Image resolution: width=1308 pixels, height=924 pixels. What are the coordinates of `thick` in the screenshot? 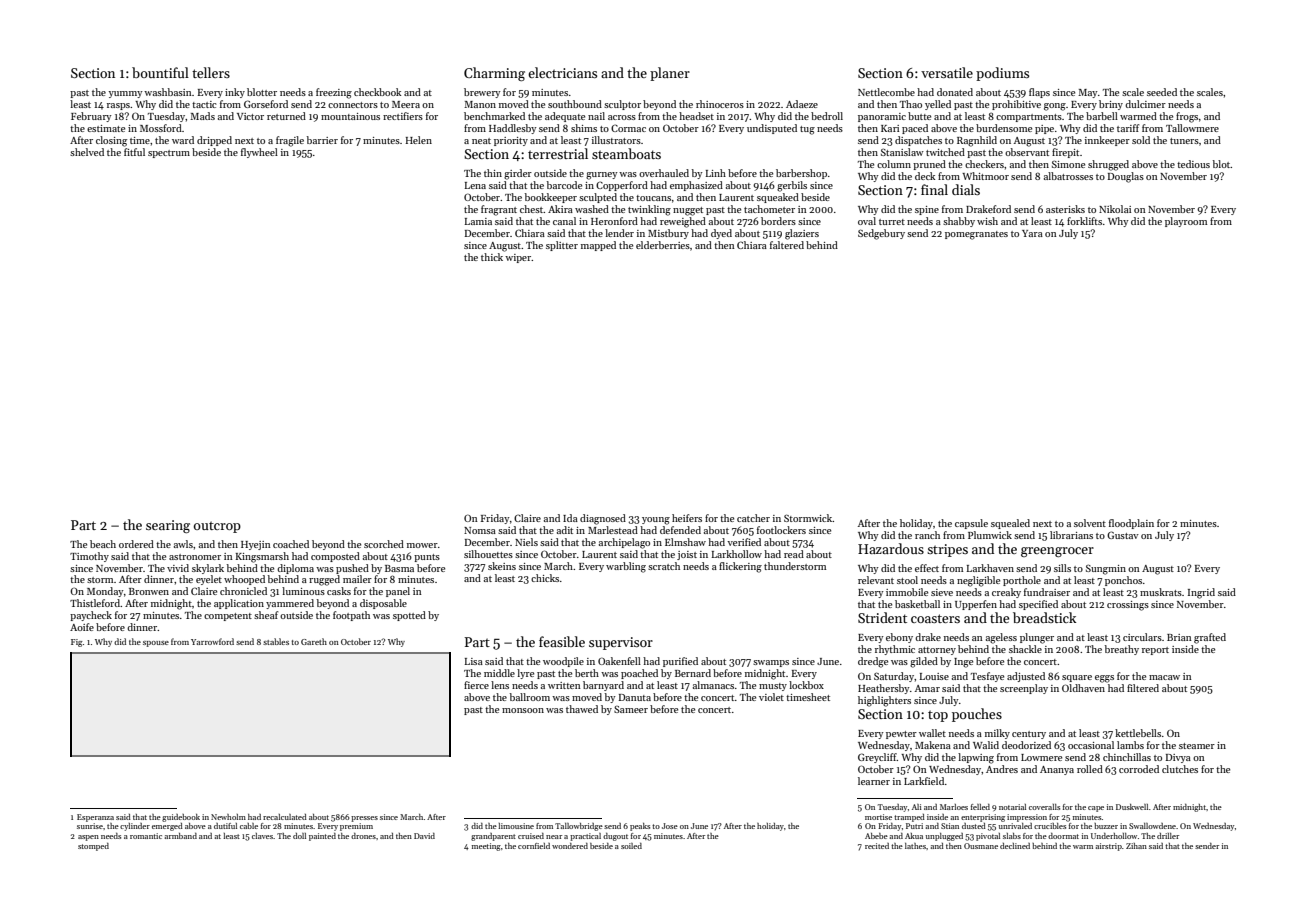 It's located at (492, 257).
